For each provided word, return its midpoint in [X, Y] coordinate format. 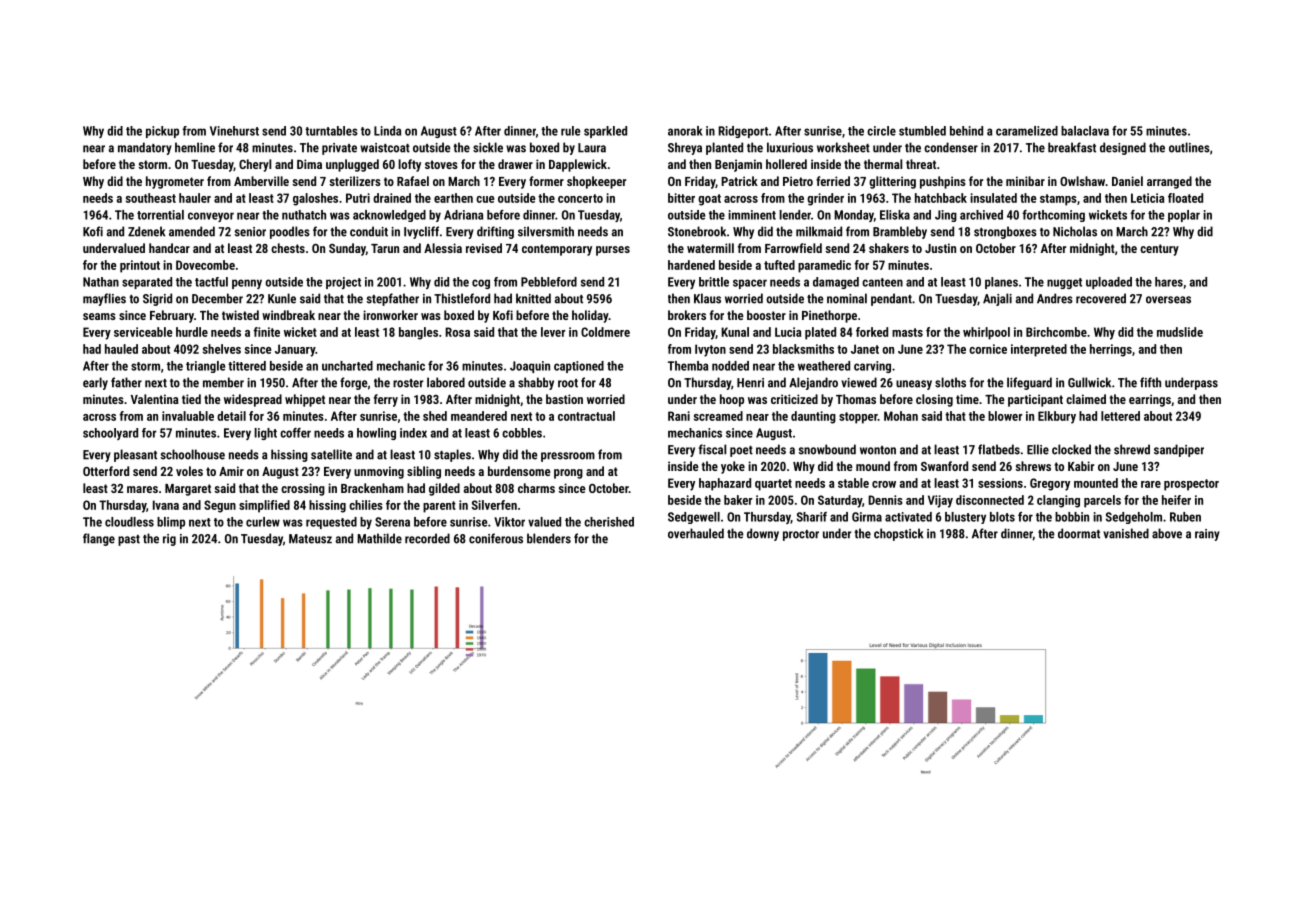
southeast [151, 198]
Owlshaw [1082, 181]
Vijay [940, 501]
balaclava [1085, 131]
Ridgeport [743, 132]
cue [485, 199]
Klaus [707, 298]
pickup [162, 132]
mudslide [1180, 332]
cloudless [129, 522]
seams [99, 316]
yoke [733, 467]
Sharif [812, 517]
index [413, 433]
